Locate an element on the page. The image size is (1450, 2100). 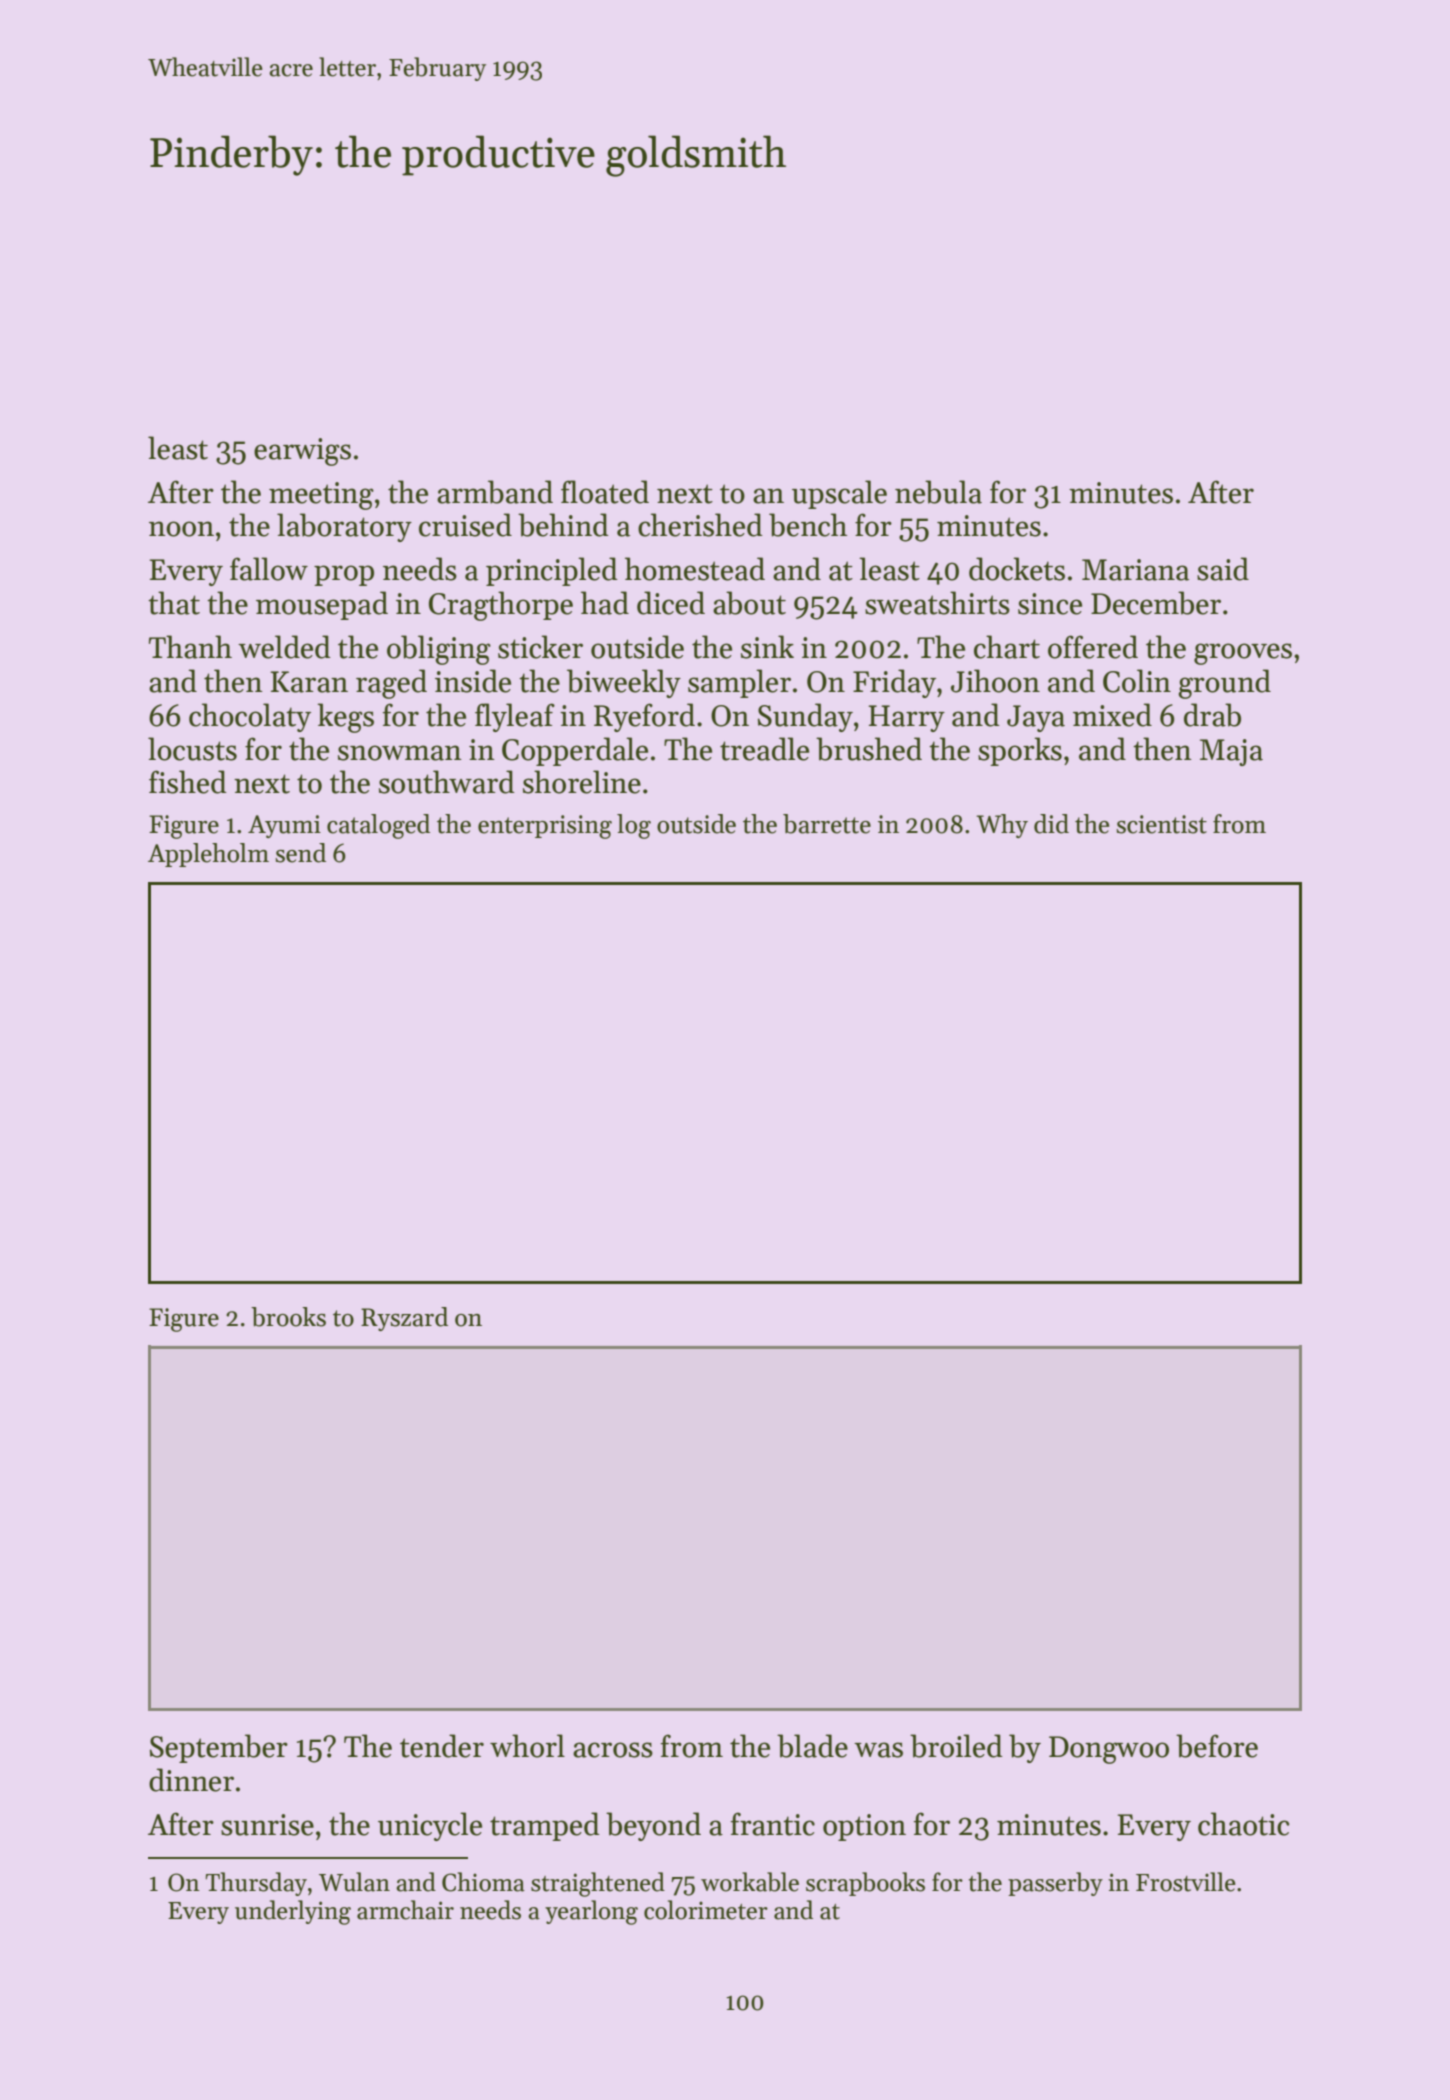
September is located at coordinates (219, 1748).
